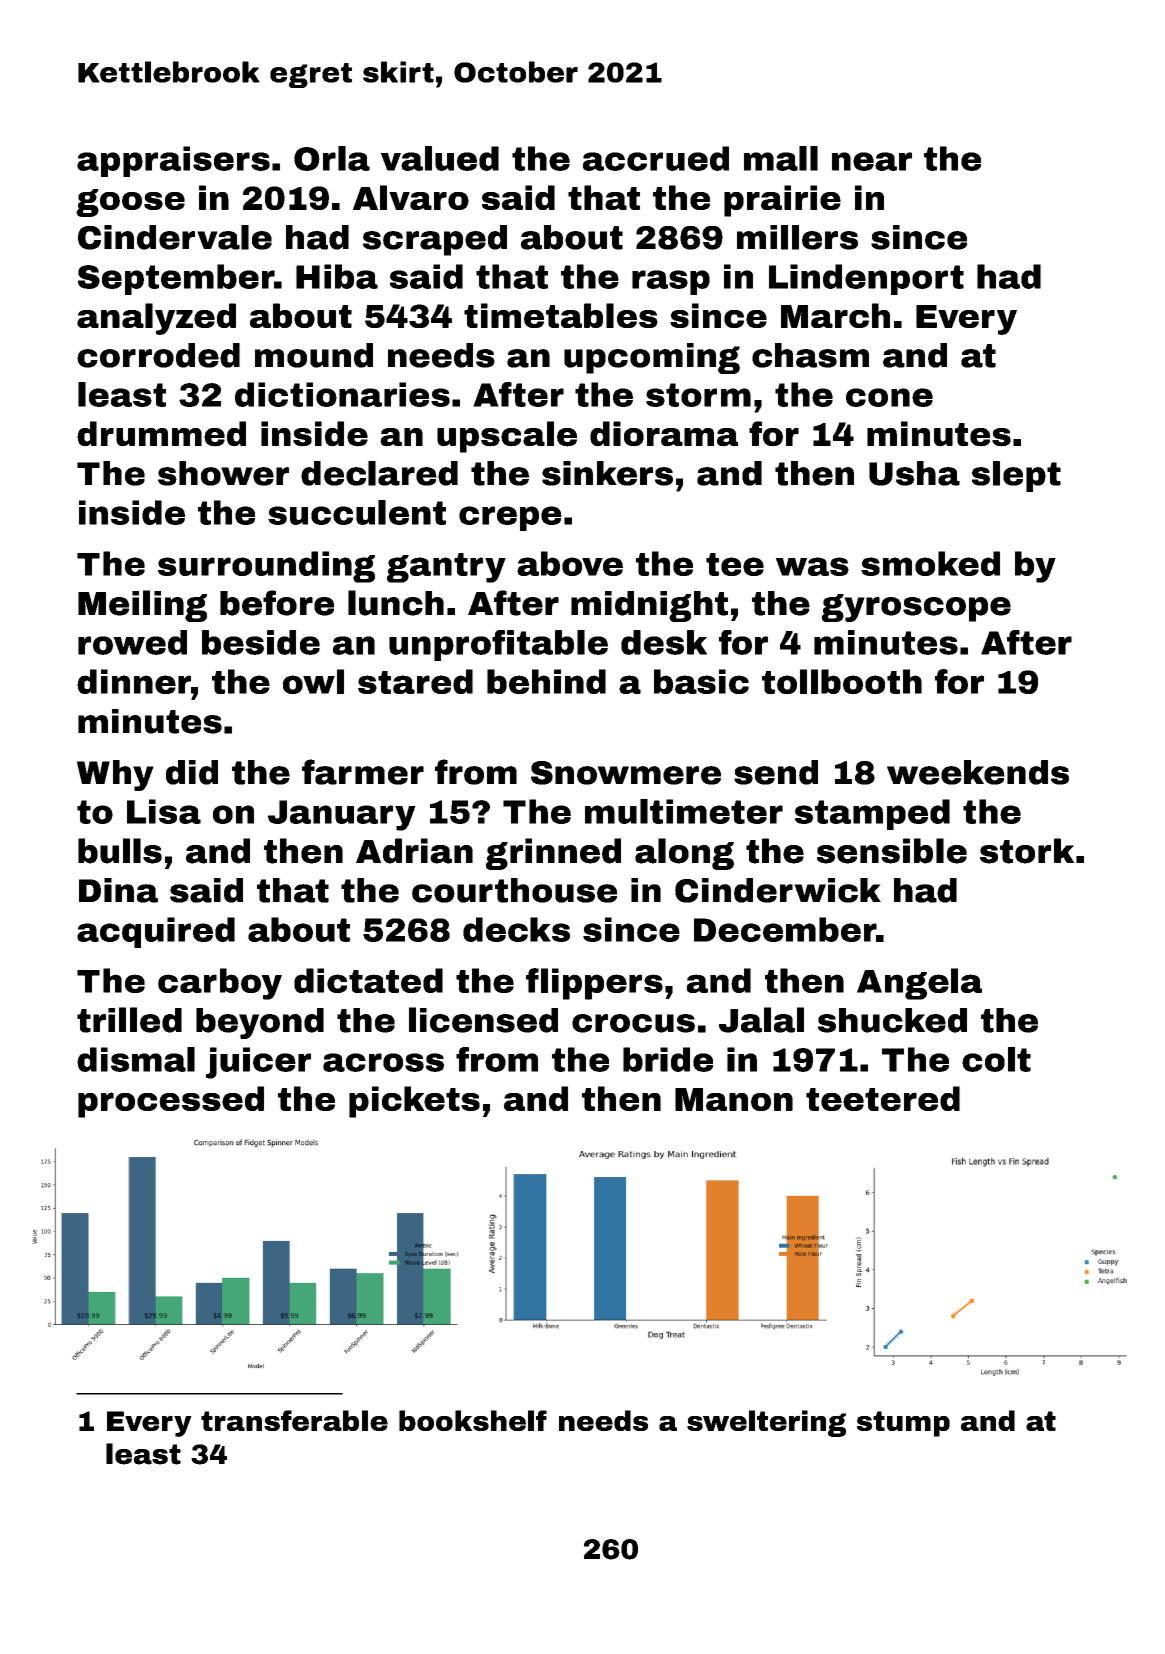 This image has height=1654, width=1165. Describe the element at coordinates (1016, 476) in the image. I see `slept` at that location.
